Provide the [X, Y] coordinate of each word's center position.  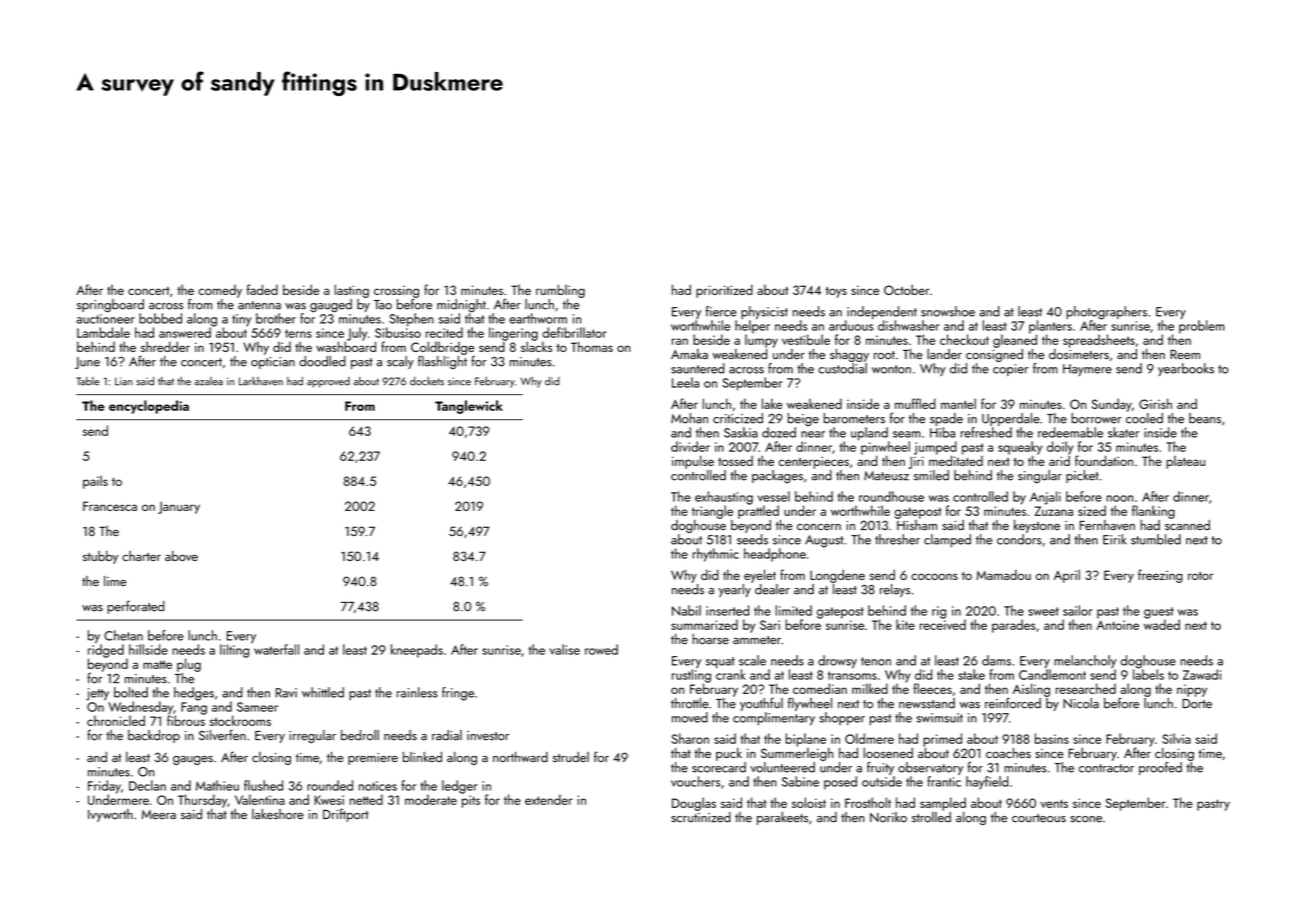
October [907, 289]
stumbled [1156, 539]
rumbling [560, 291]
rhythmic [715, 555]
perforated [135, 607]
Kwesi [329, 800]
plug [189, 665]
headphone [775, 555]
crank [731, 674]
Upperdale [1011, 419]
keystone [1037, 526]
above [181, 555]
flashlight [442, 362]
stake [971, 674]
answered [185, 332]
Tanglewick [469, 407]
